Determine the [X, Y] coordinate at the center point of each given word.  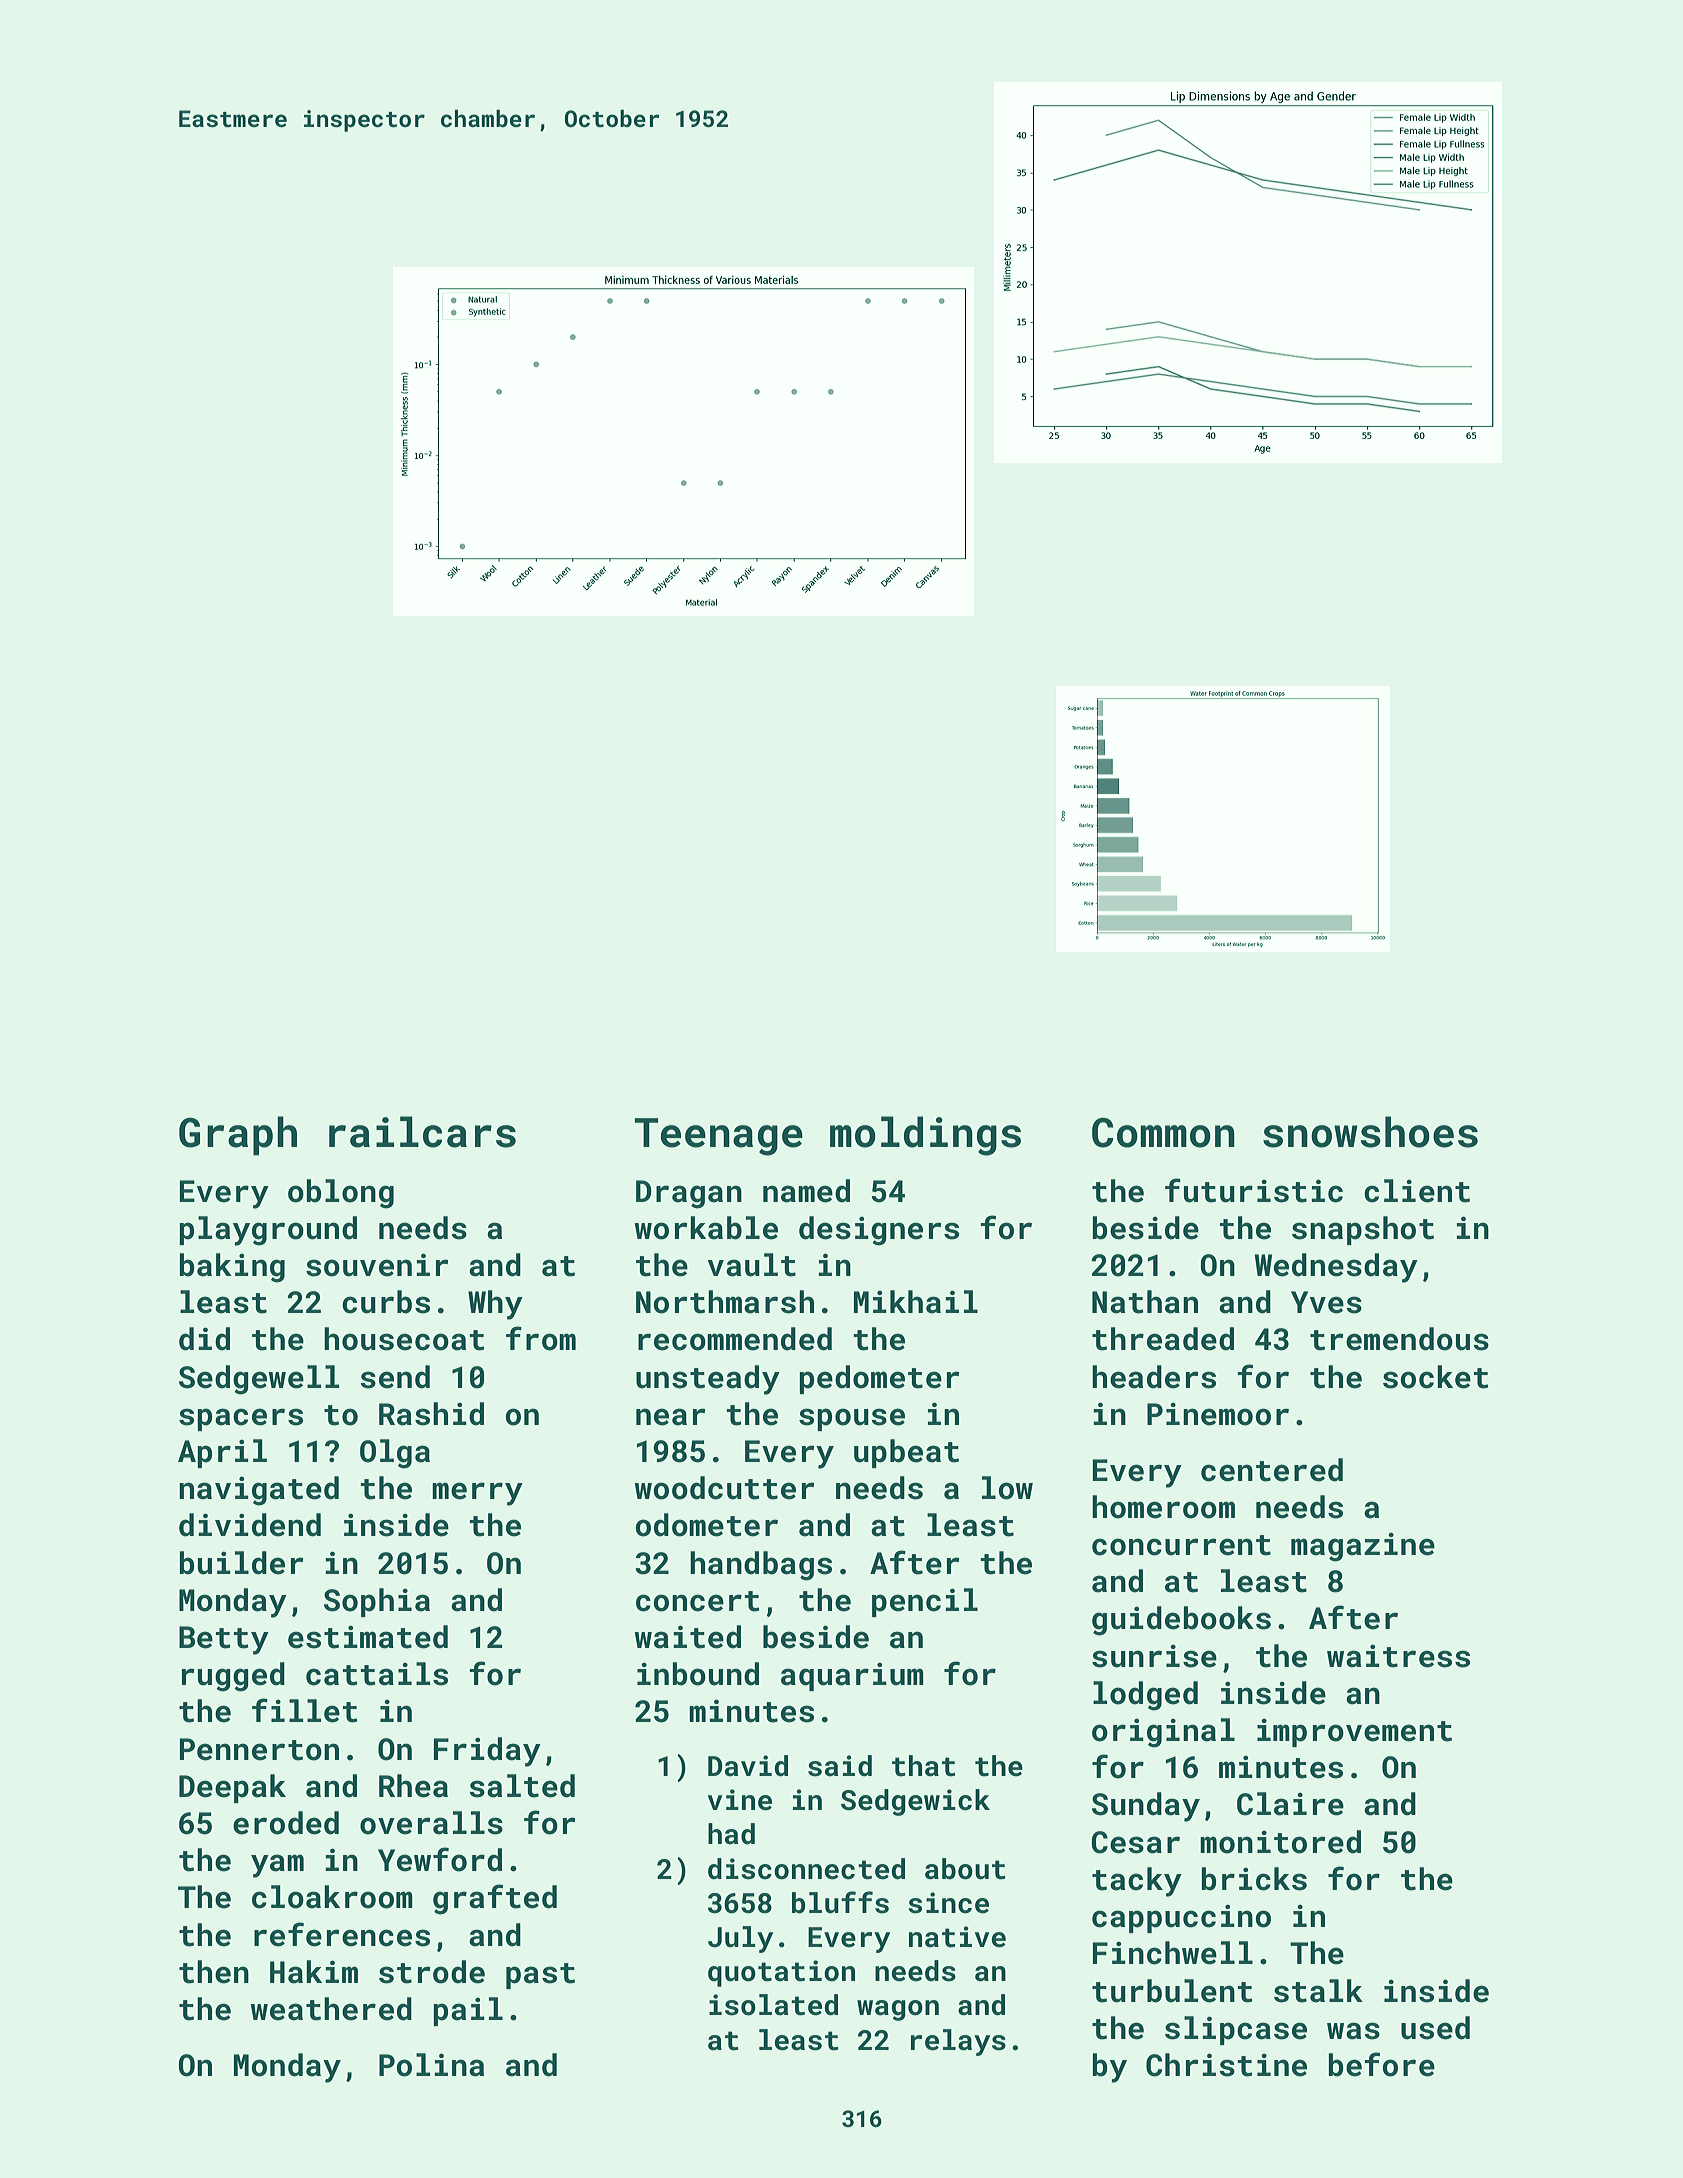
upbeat [906, 1453]
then [214, 1972]
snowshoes [1370, 1132]
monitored [1280, 1842]
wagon [898, 2010]
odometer [707, 1525]
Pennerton [259, 1749]
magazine [1363, 1547]
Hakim [314, 1972]
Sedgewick [915, 1802]
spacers [241, 1419]
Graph [238, 1136]
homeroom [1163, 1507]
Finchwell [1173, 1953]
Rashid [431, 1414]
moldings [925, 1136]
